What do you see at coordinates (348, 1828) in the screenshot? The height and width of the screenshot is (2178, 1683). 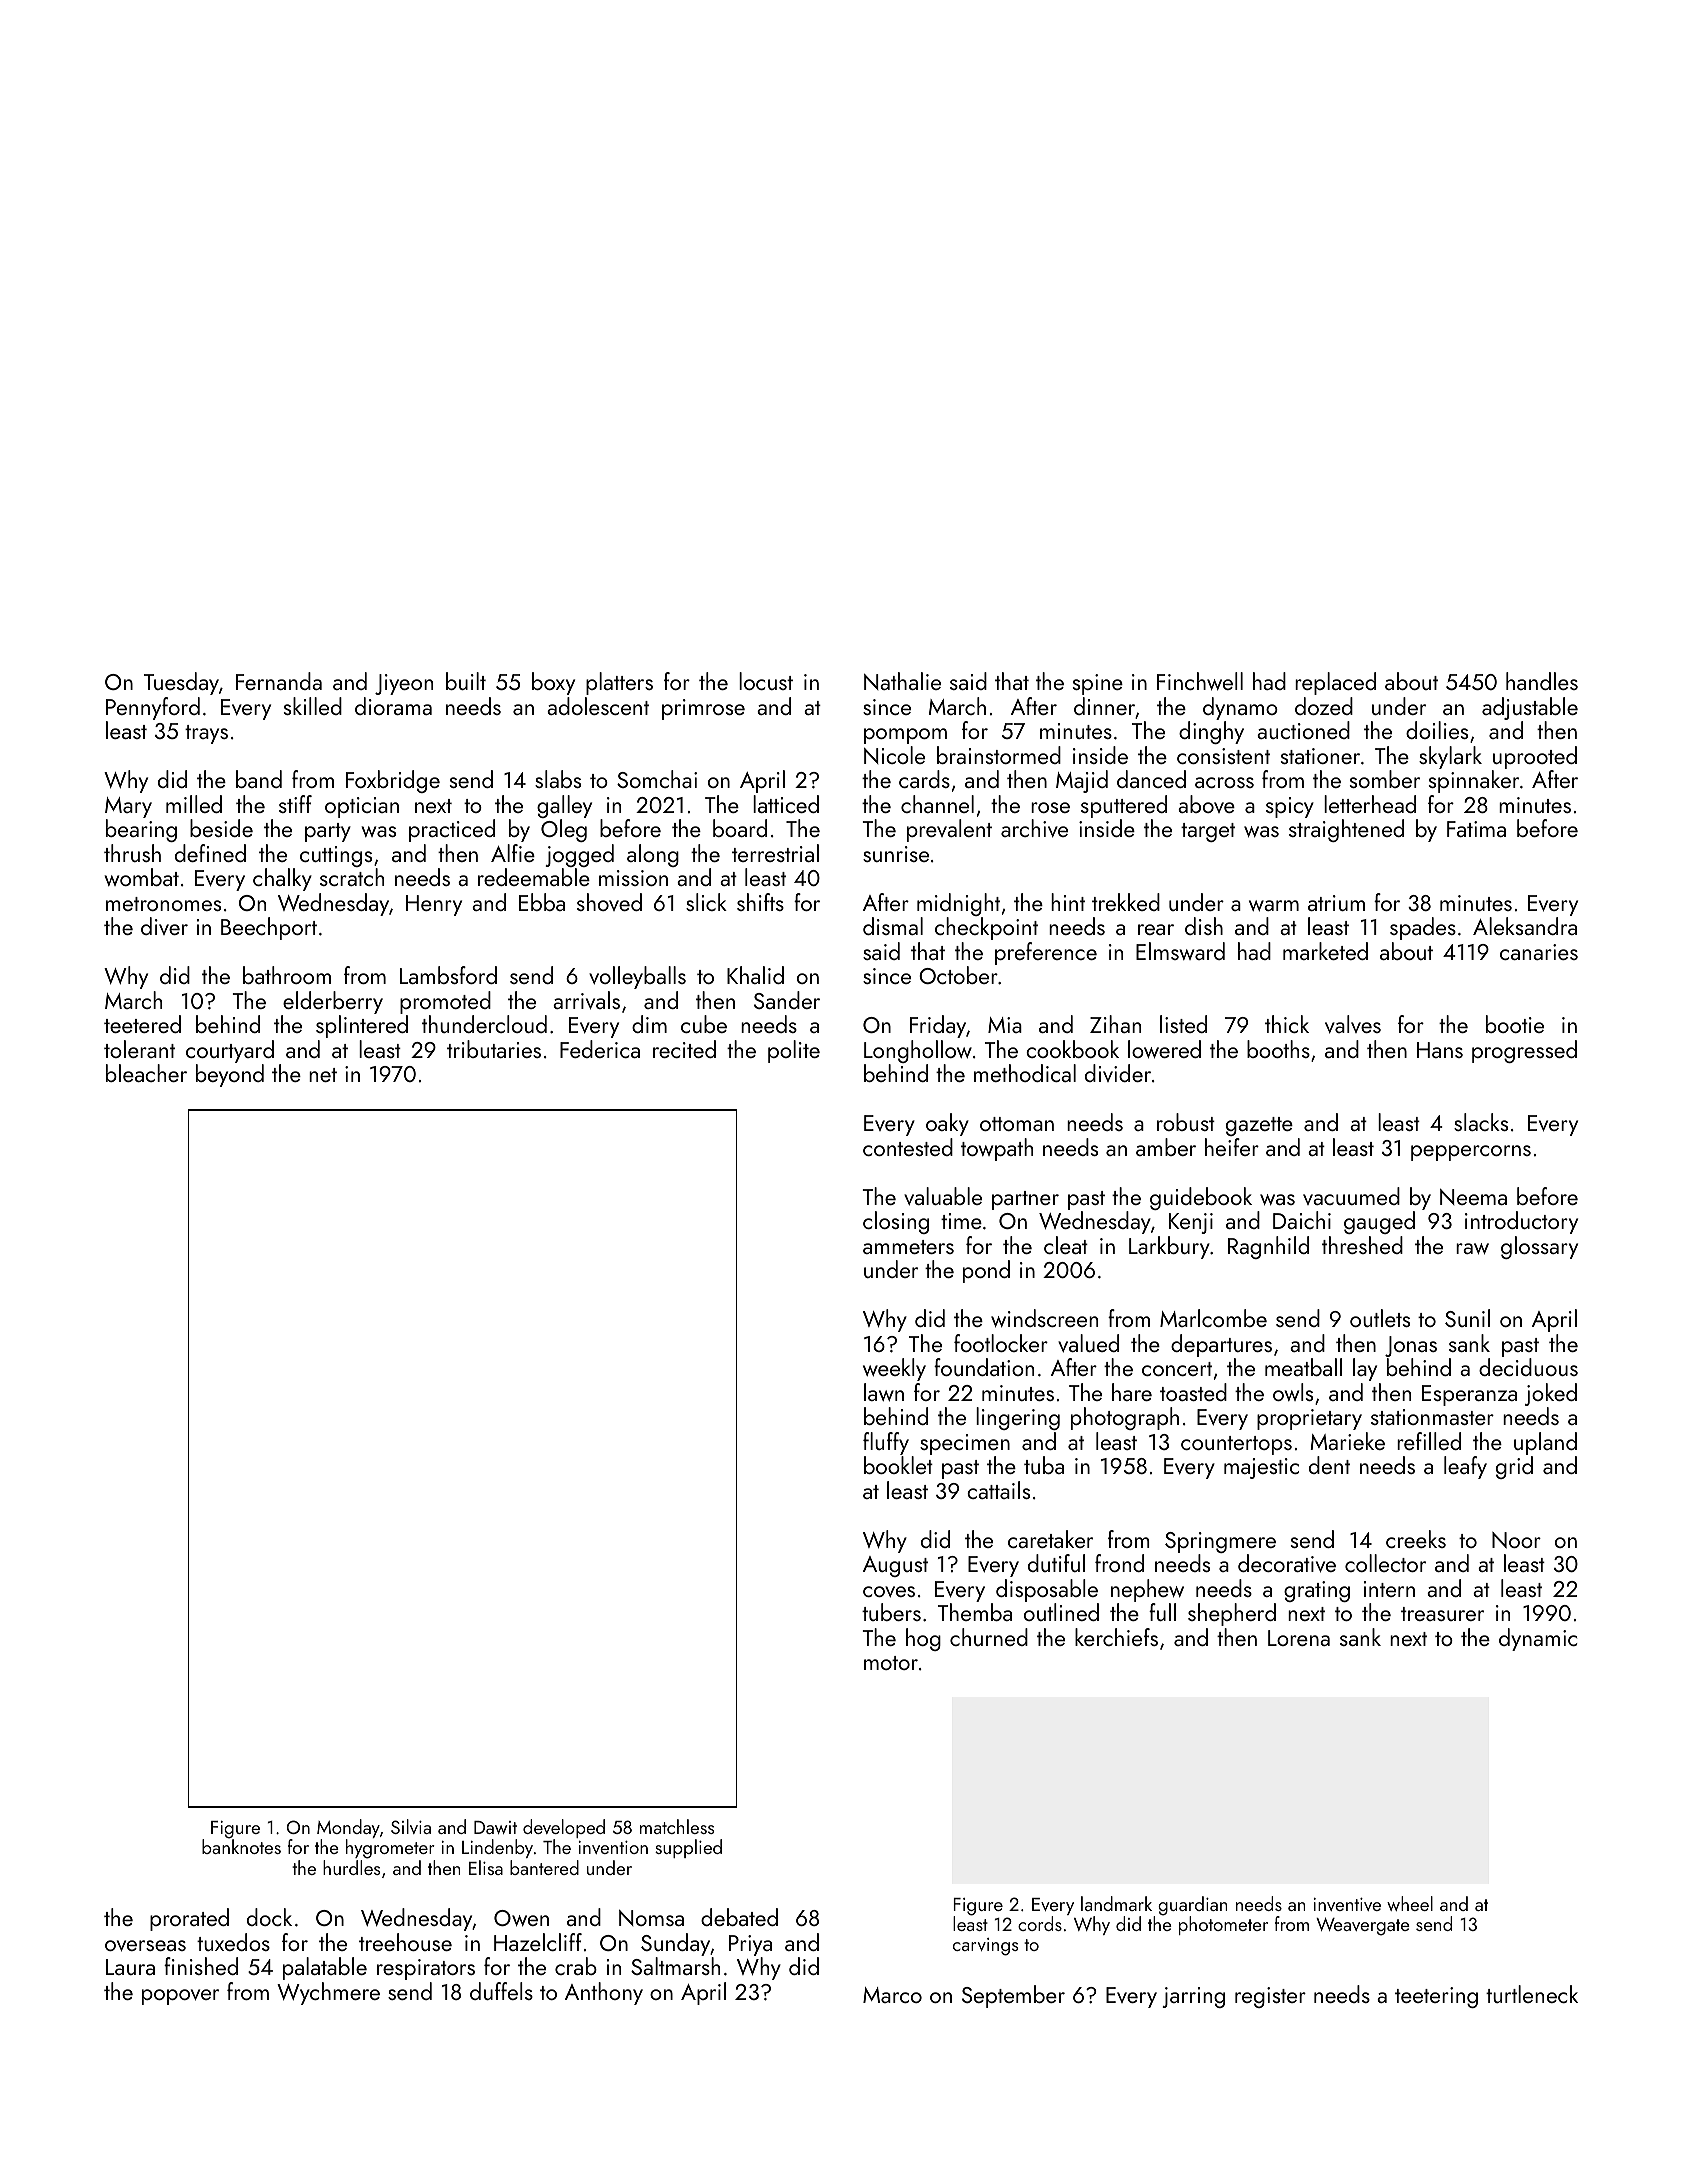 I see `Monday` at bounding box center [348, 1828].
